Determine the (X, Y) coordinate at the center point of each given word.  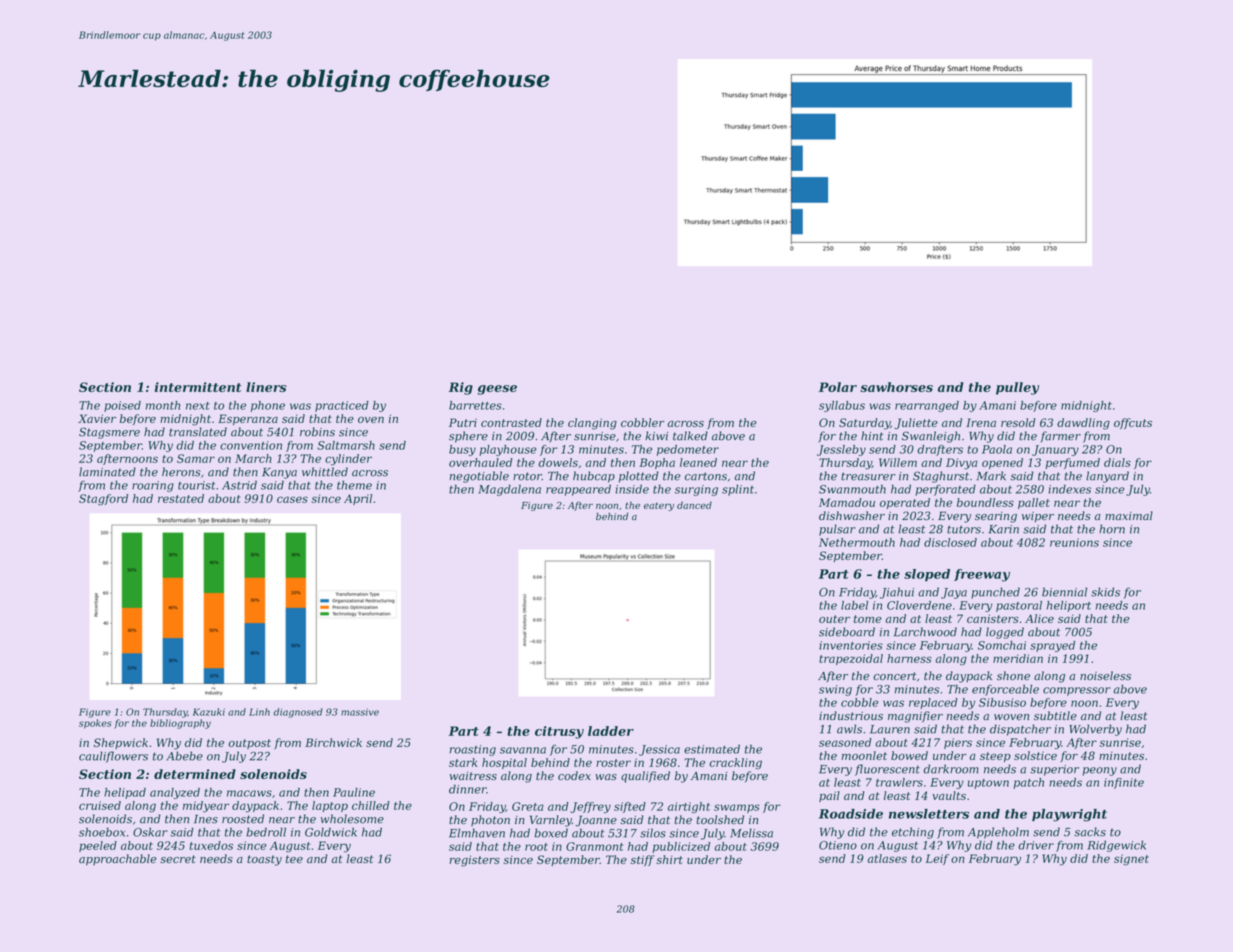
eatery (659, 506)
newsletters (929, 814)
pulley (1017, 388)
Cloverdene (919, 605)
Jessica (659, 750)
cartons (706, 476)
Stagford (103, 500)
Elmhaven (477, 833)
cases (292, 499)
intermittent (198, 387)
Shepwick (121, 743)
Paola (997, 449)
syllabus (842, 406)
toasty (264, 860)
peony (1099, 771)
